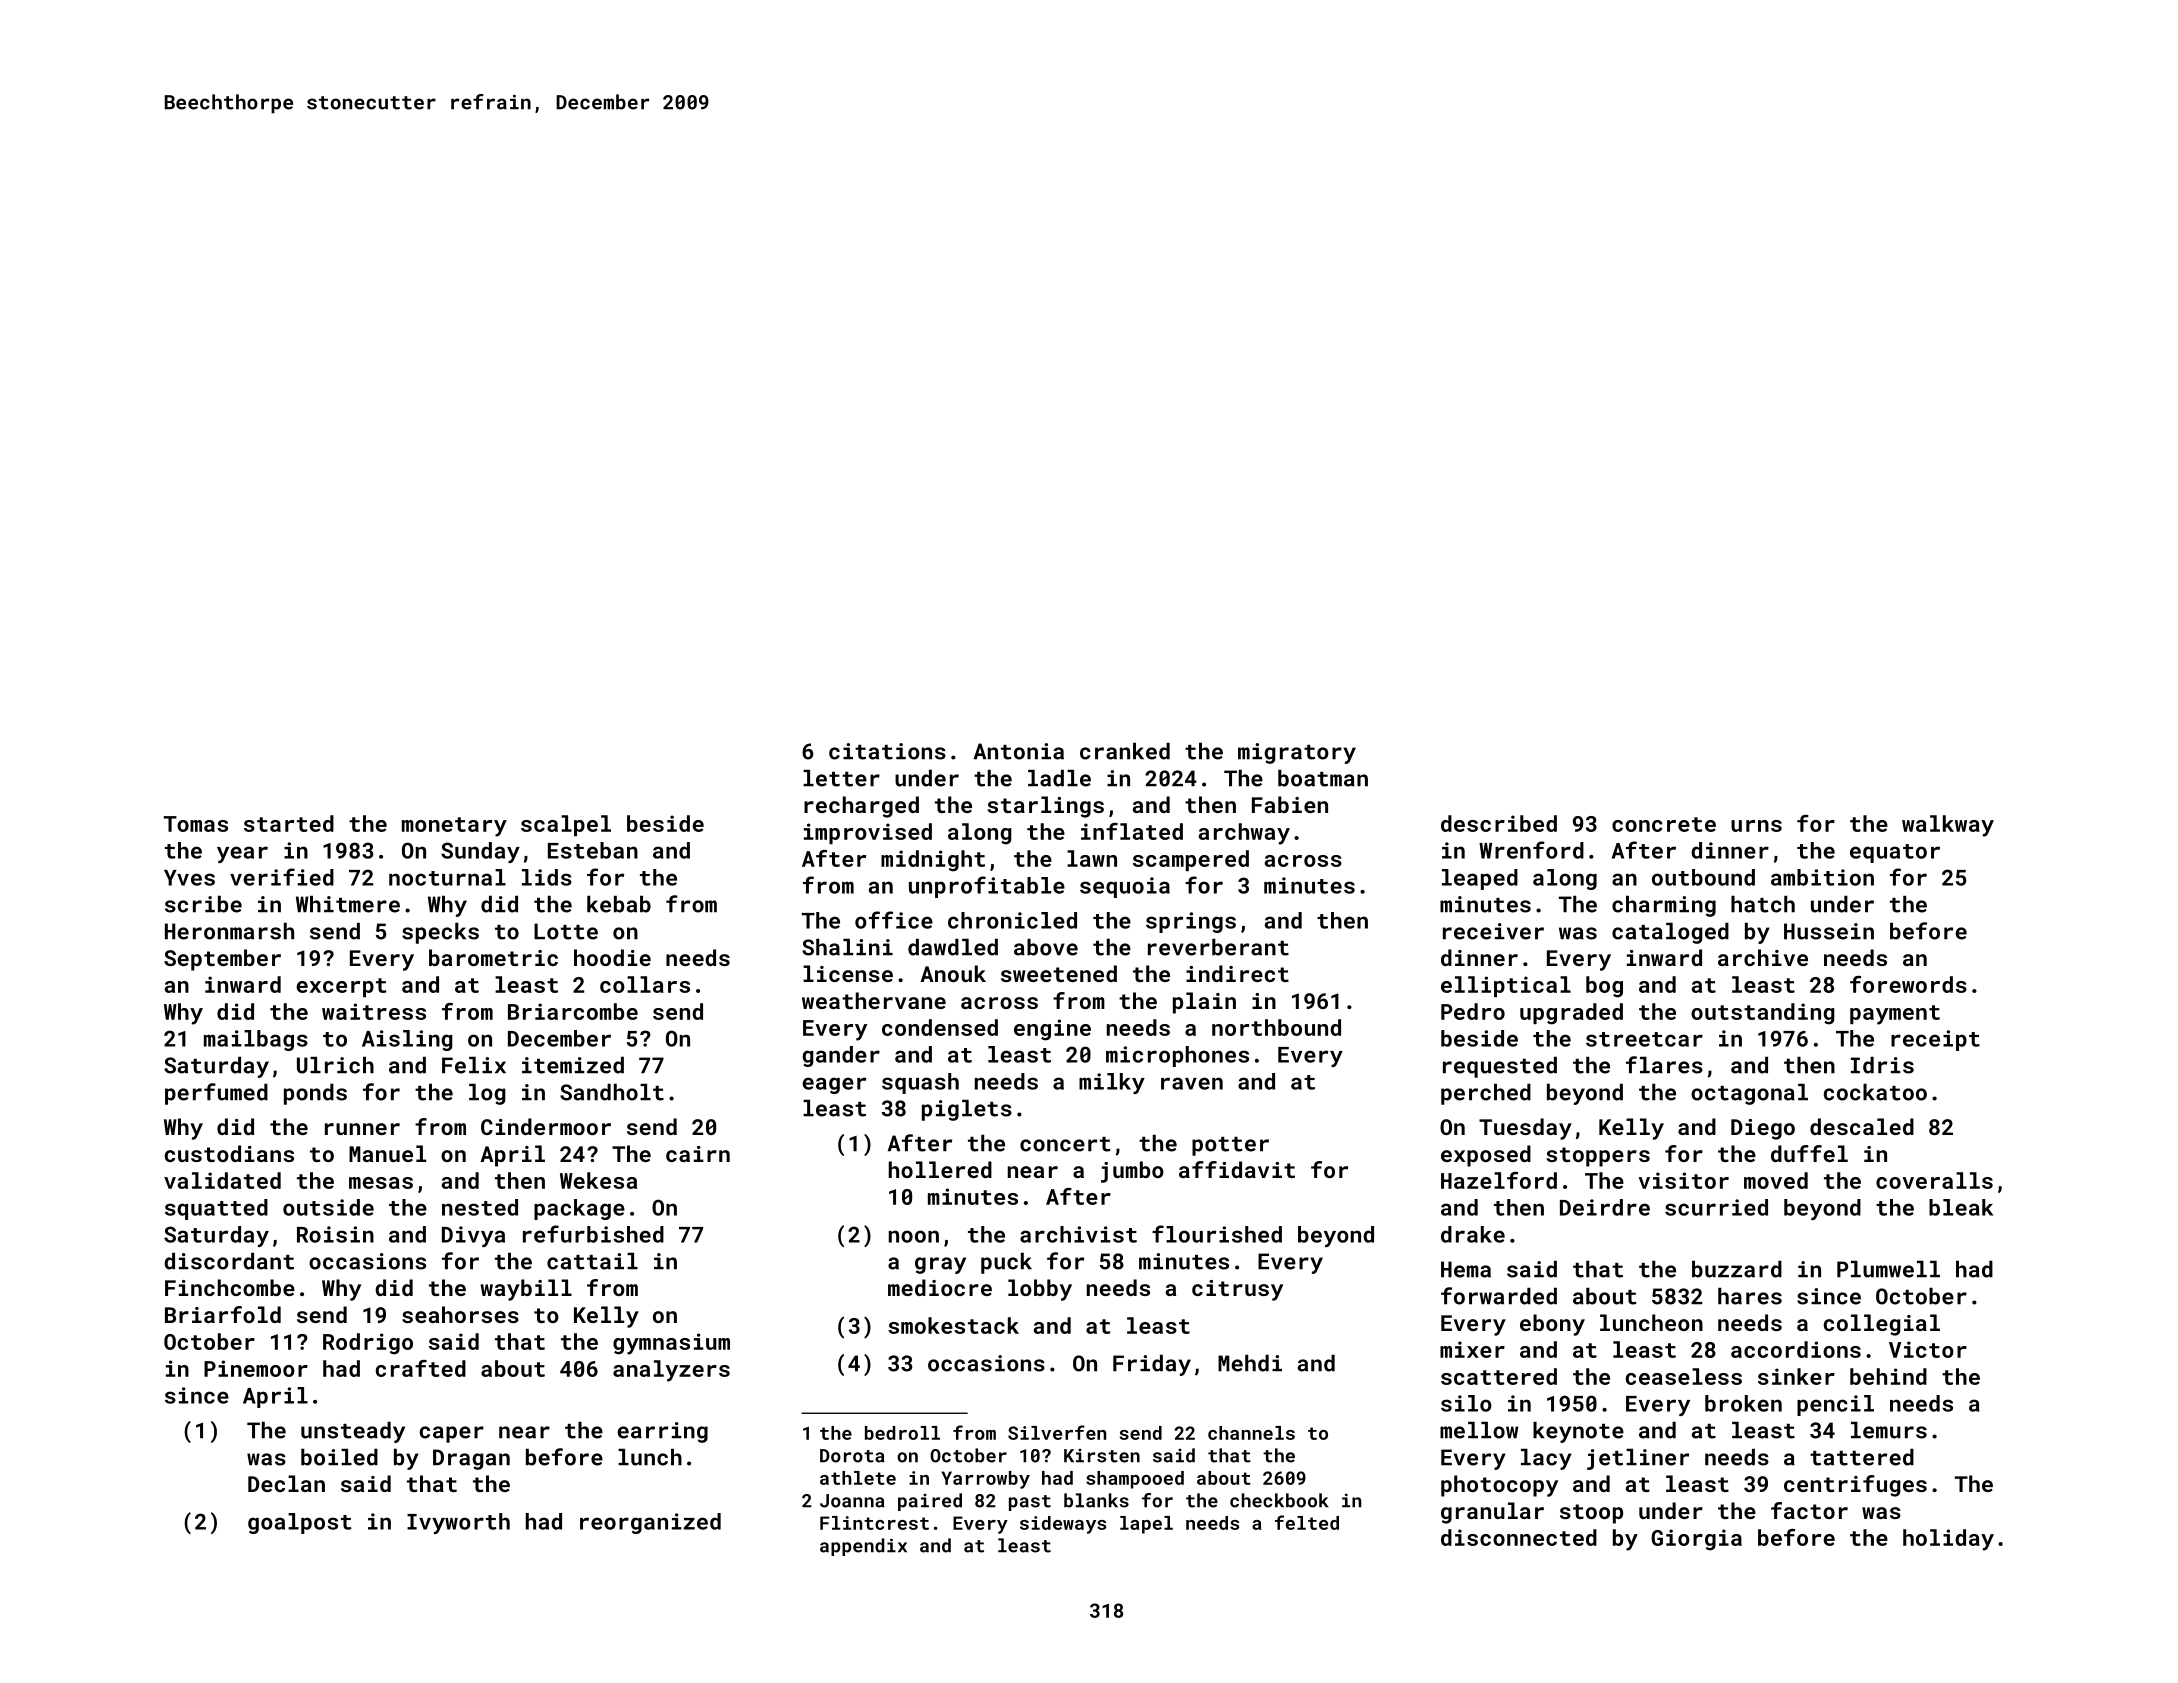 The width and height of the image is (2178, 1683). I want to click on citations, so click(887, 751).
